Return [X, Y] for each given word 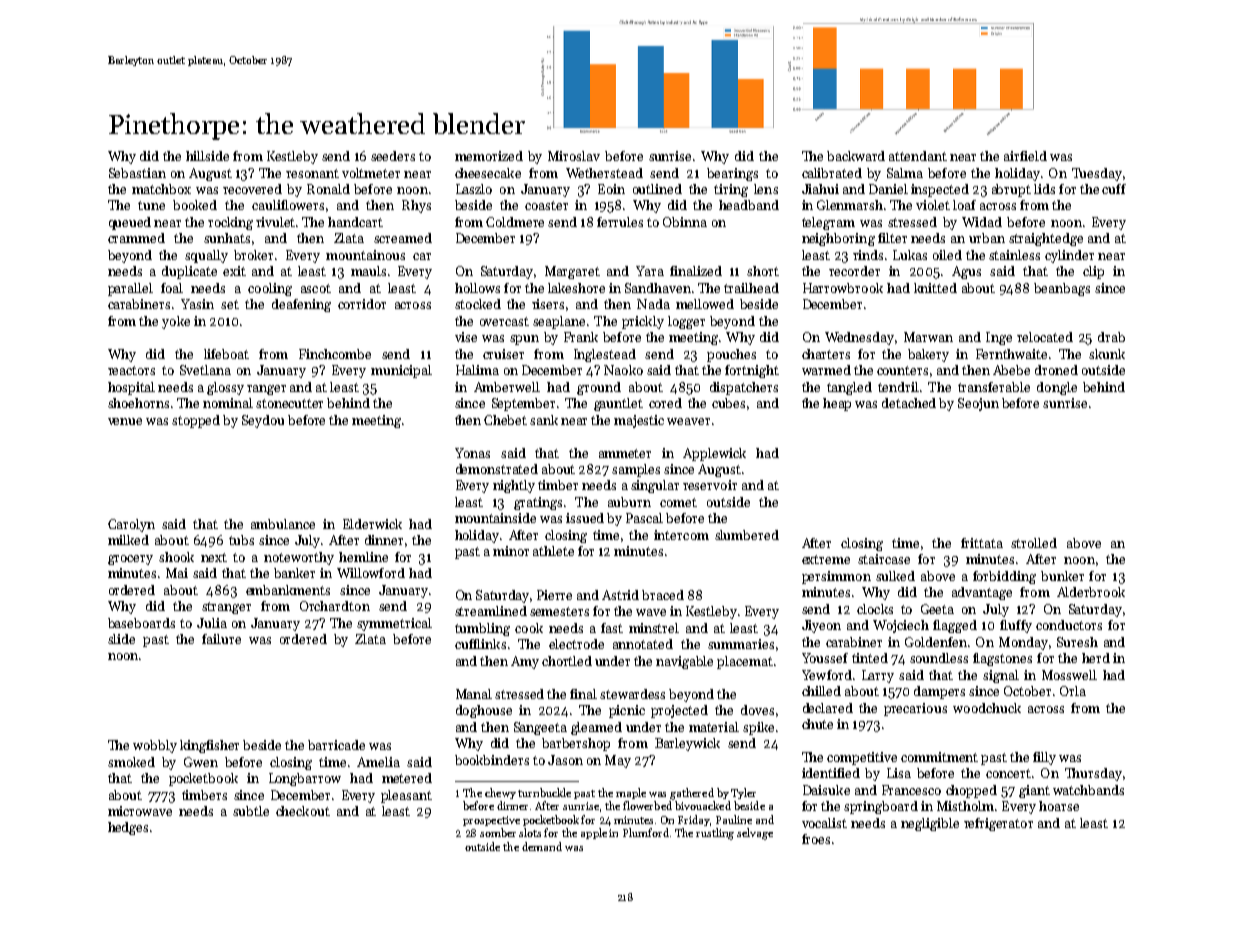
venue [125, 421]
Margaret [572, 272]
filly [1044, 758]
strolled [1034, 543]
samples [636, 470]
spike [758, 728]
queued [130, 223]
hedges [128, 828]
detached [909, 403]
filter [892, 238]
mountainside [495, 518]
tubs [241, 540]
